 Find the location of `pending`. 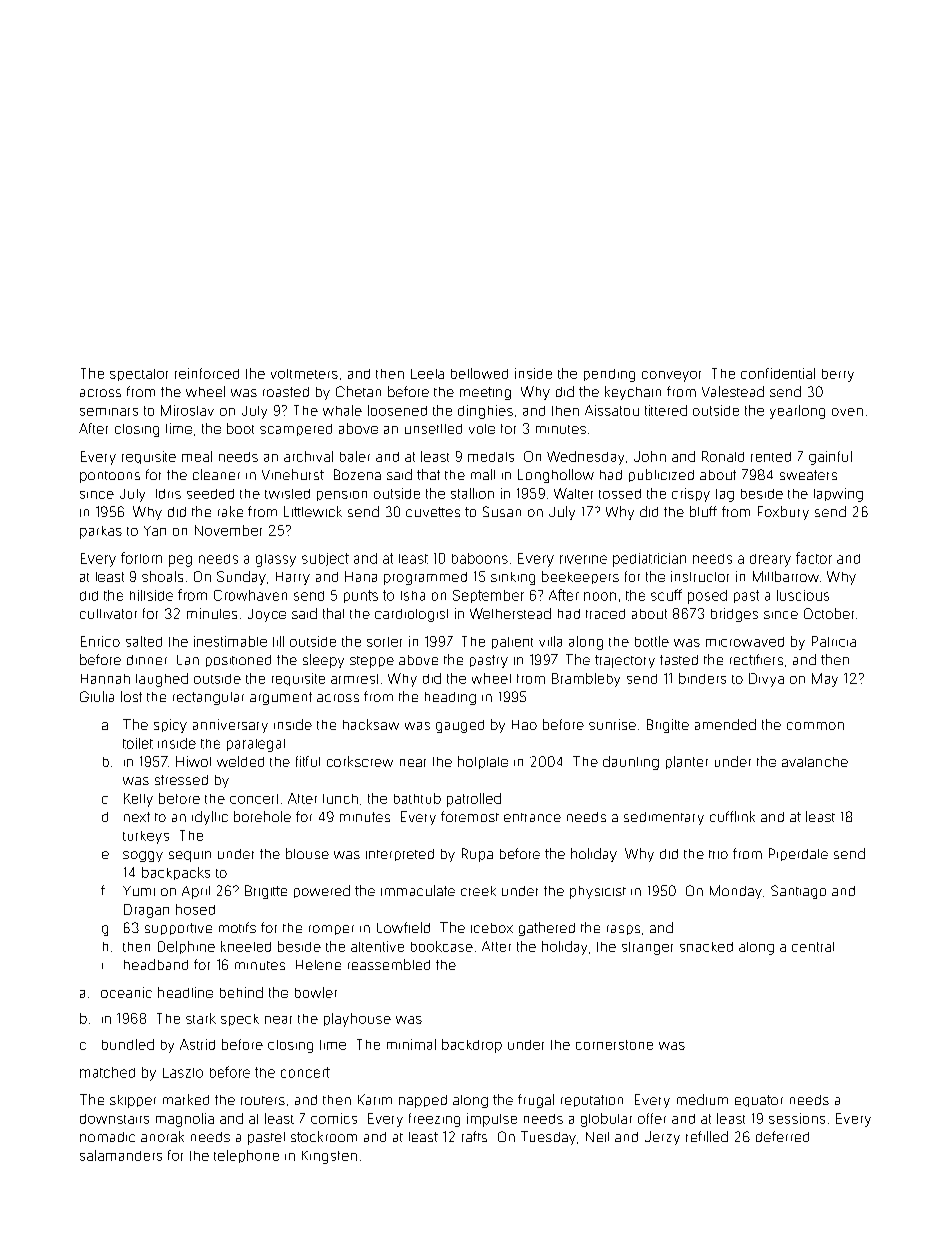

pending is located at coordinates (609, 375).
